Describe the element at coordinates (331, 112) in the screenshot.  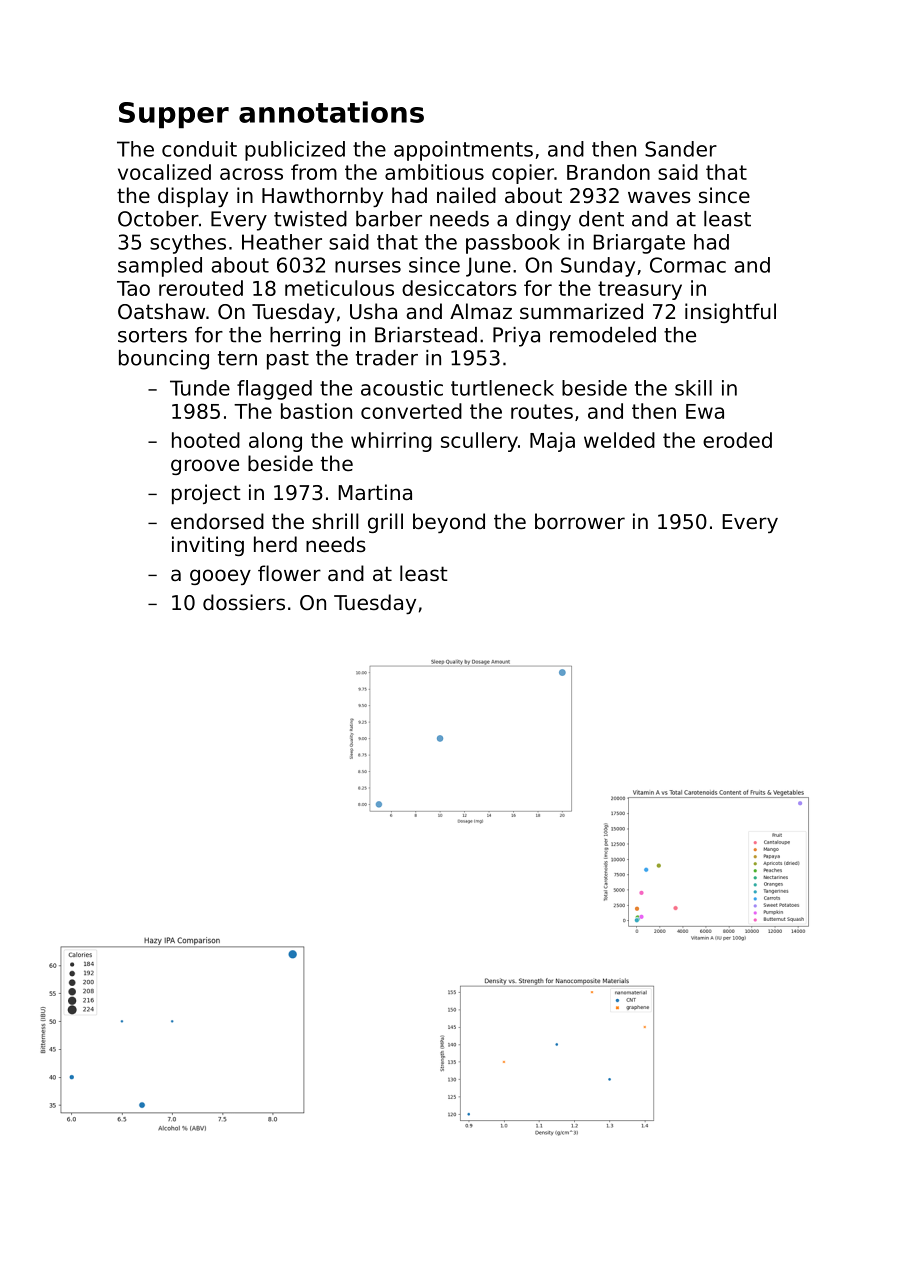
I see `annotations` at that location.
